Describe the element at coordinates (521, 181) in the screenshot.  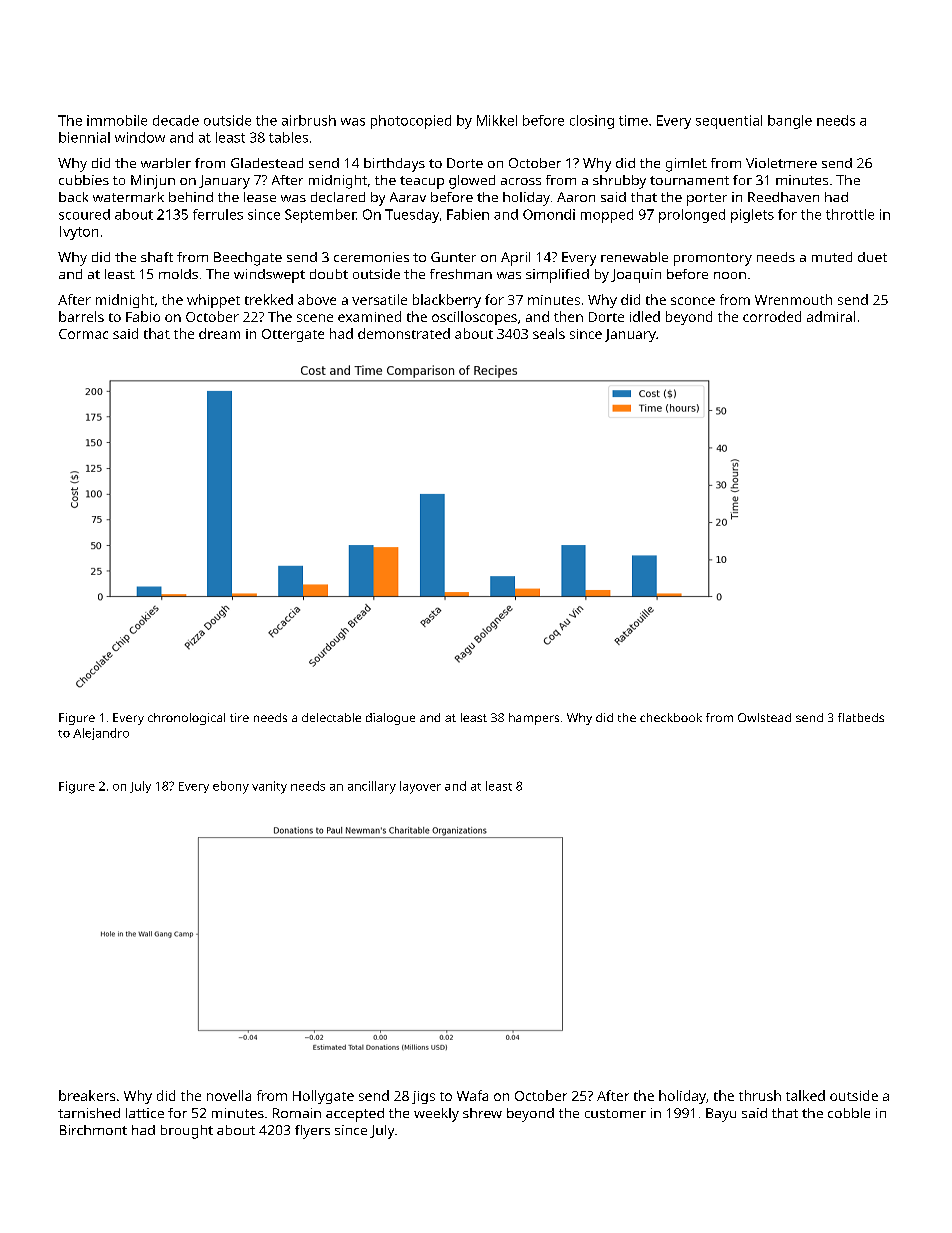
I see `across` at that location.
